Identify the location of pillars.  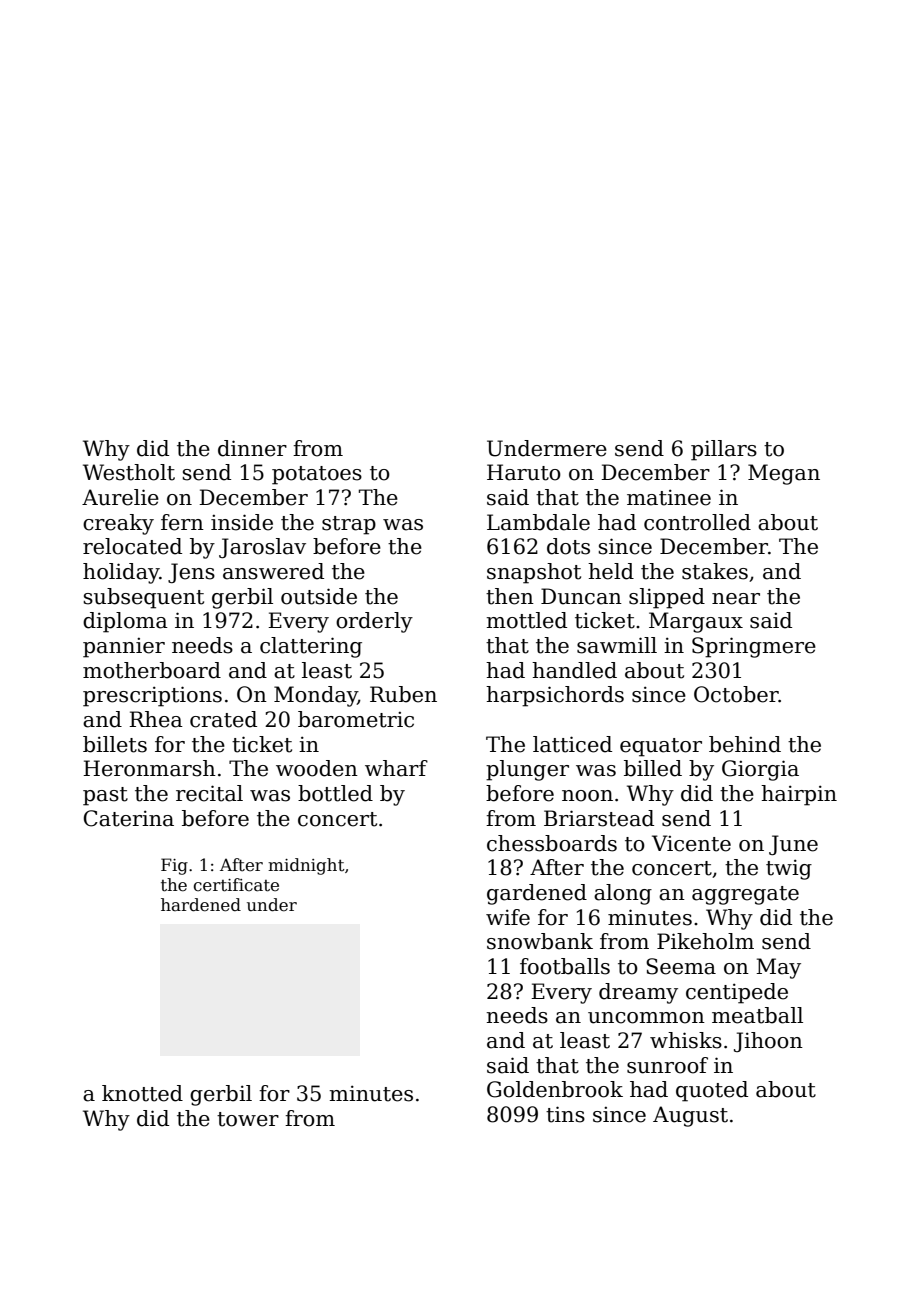
(724, 450).
